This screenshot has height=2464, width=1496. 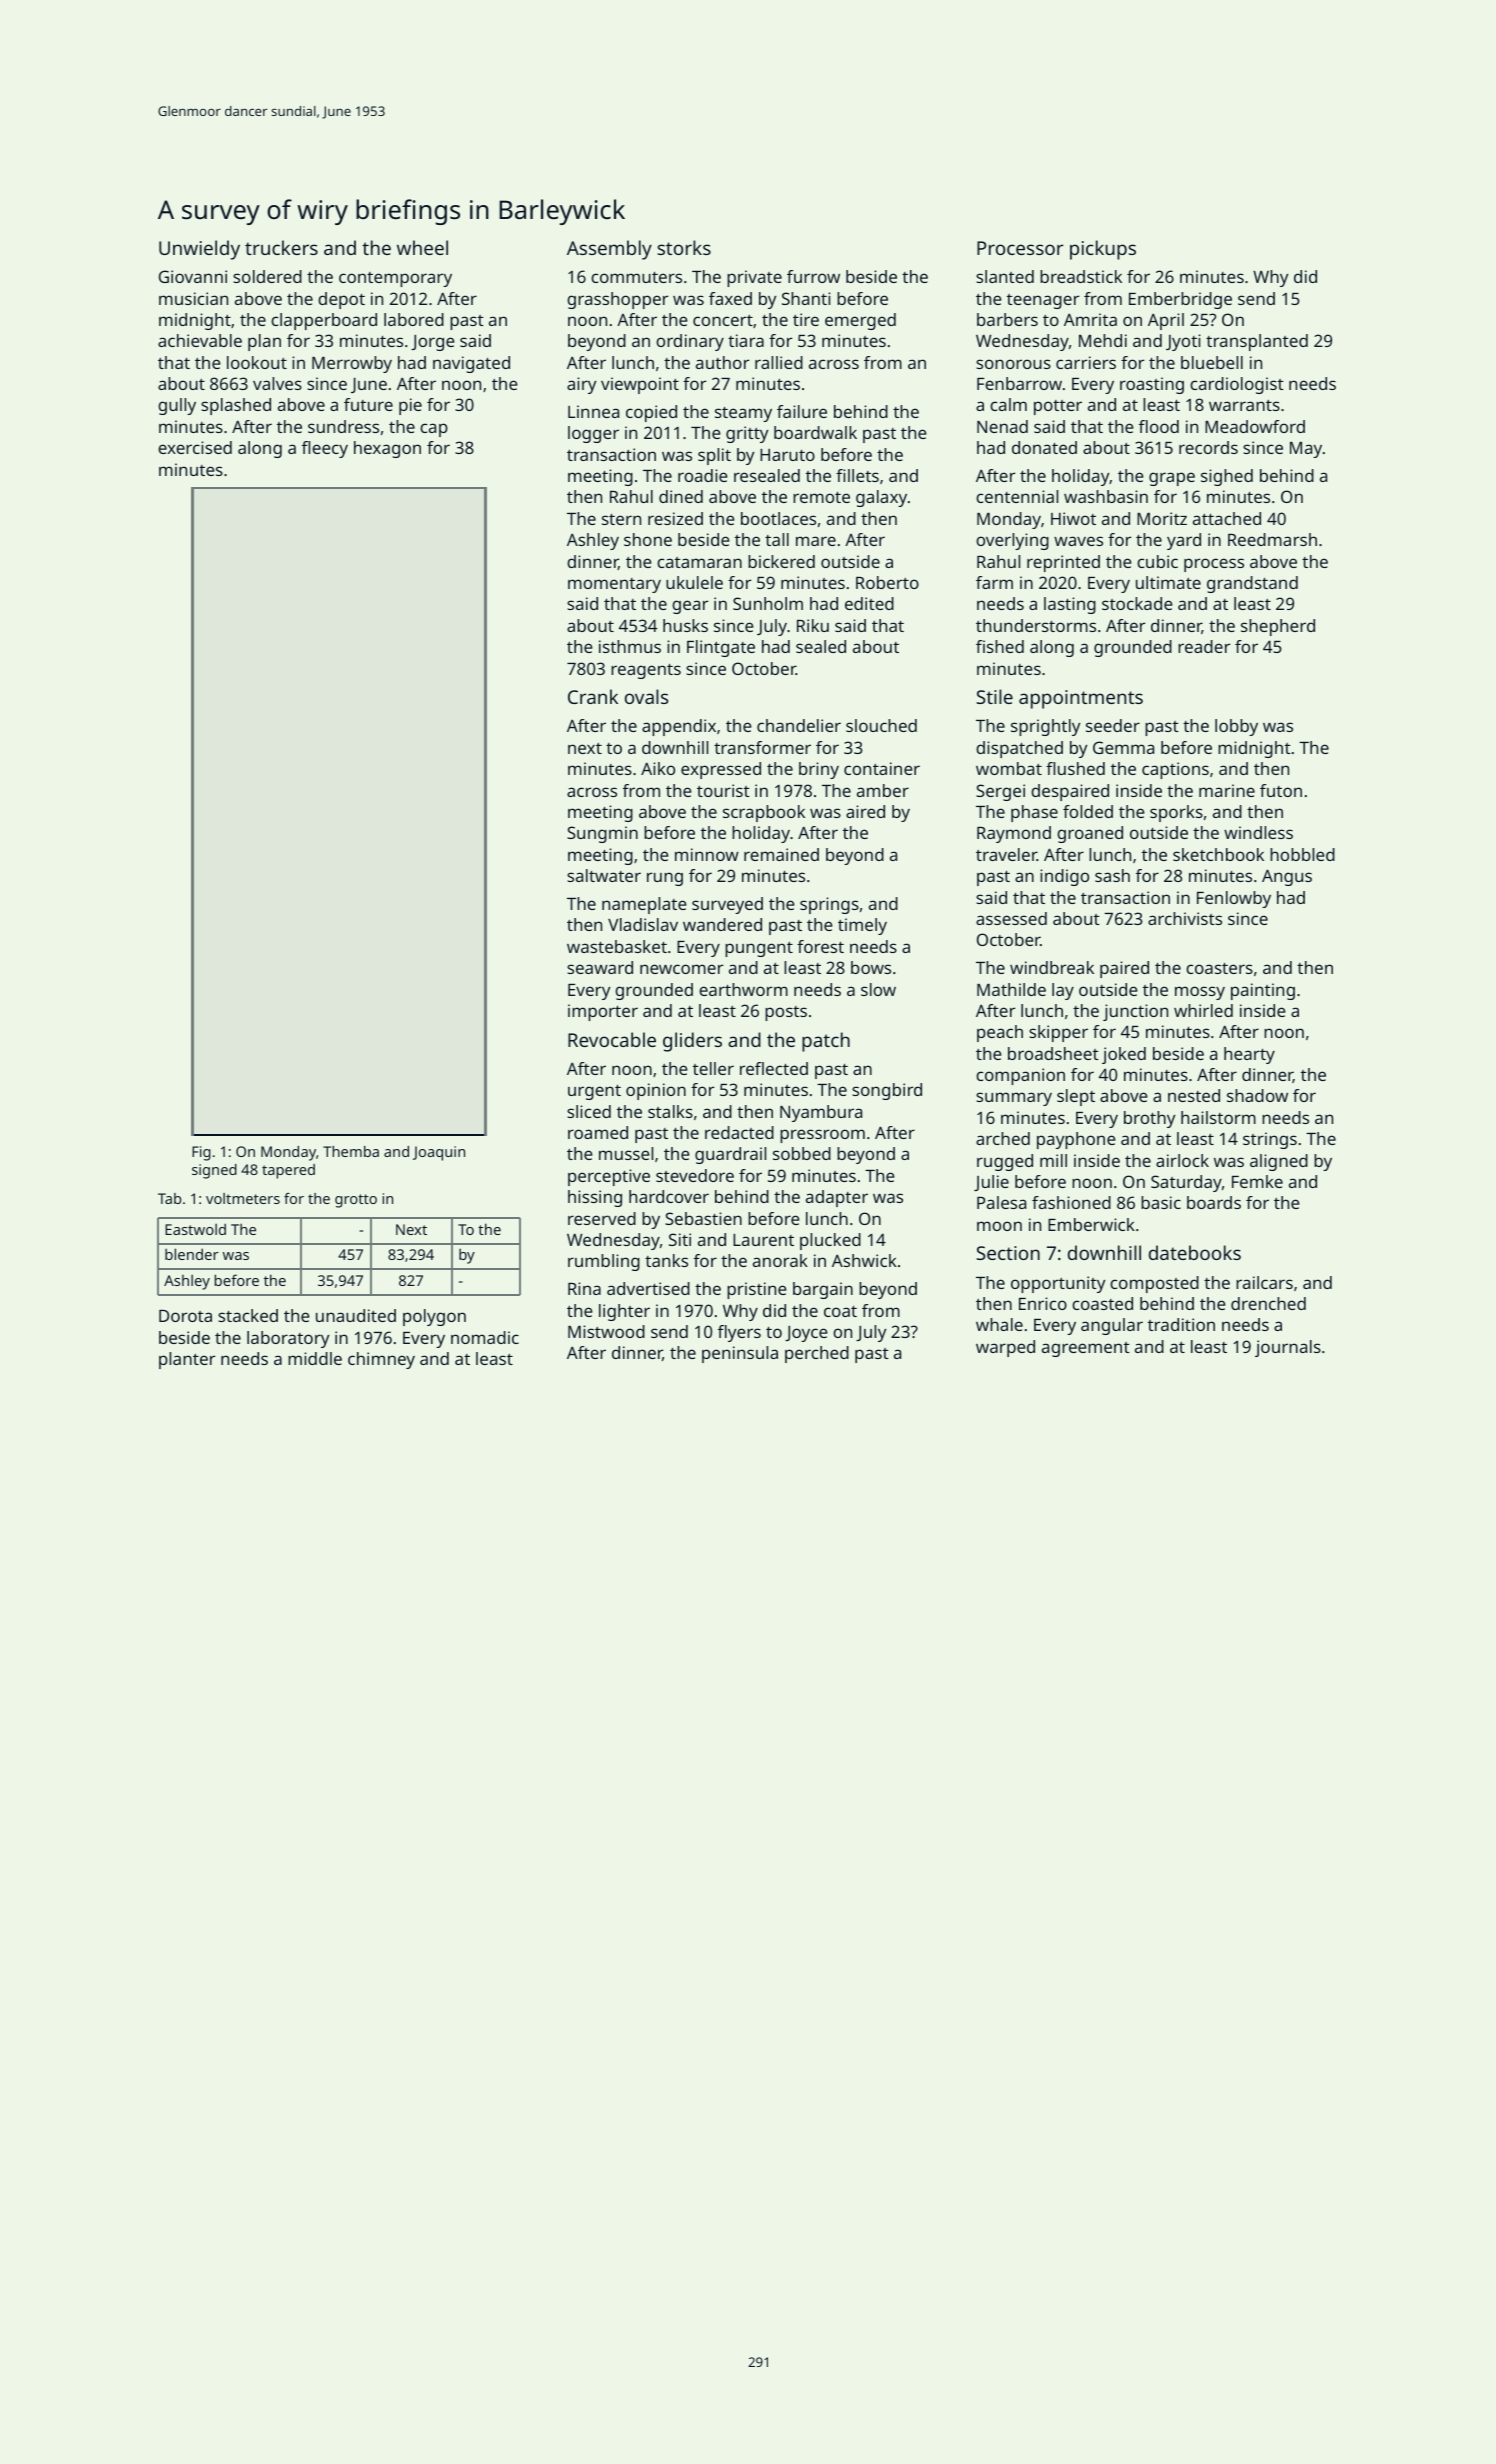 I want to click on painting, so click(x=1263, y=991).
